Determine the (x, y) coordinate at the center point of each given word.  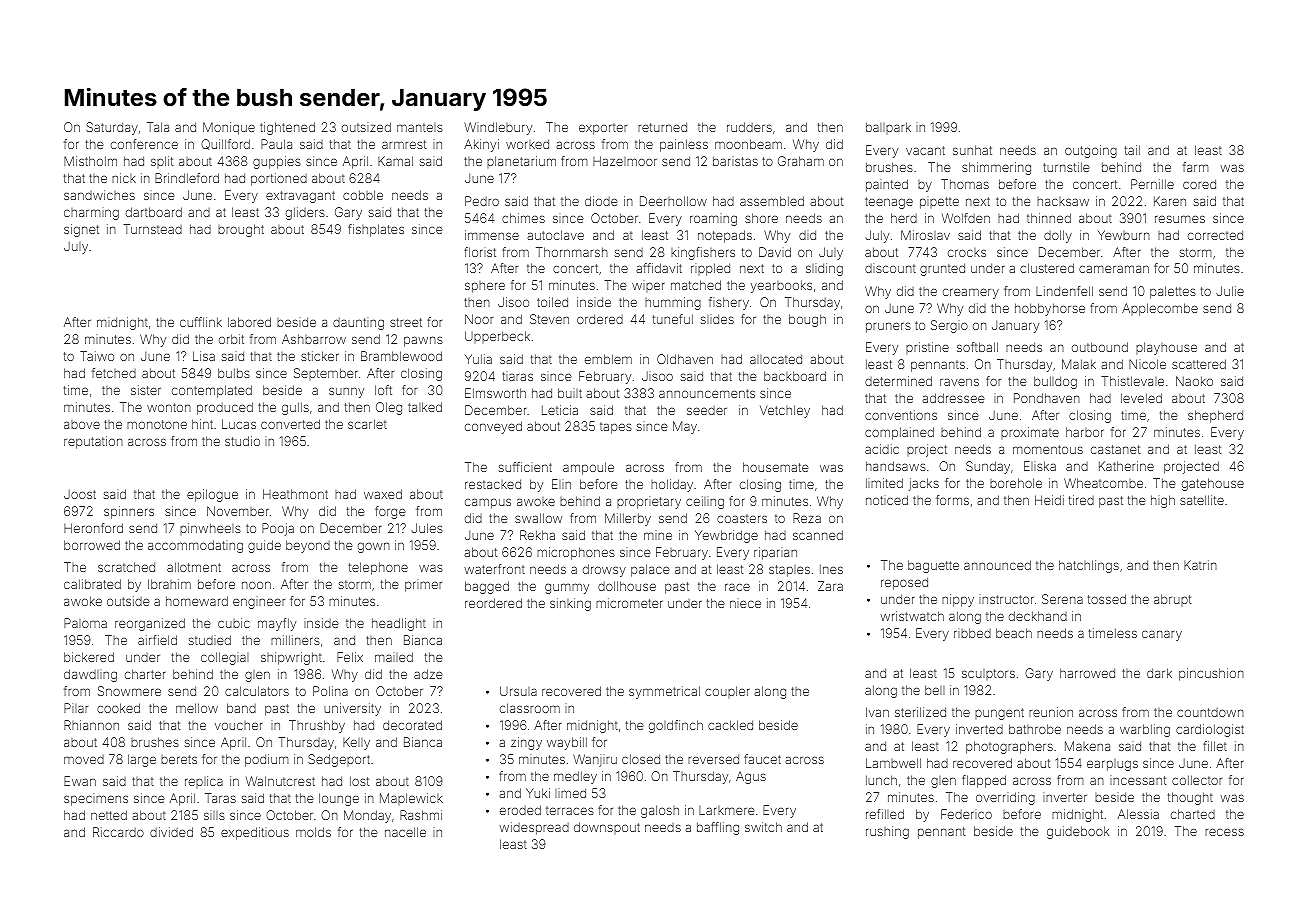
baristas (735, 161)
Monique (229, 128)
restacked (493, 484)
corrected (1215, 235)
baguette (933, 566)
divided (171, 832)
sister (146, 390)
